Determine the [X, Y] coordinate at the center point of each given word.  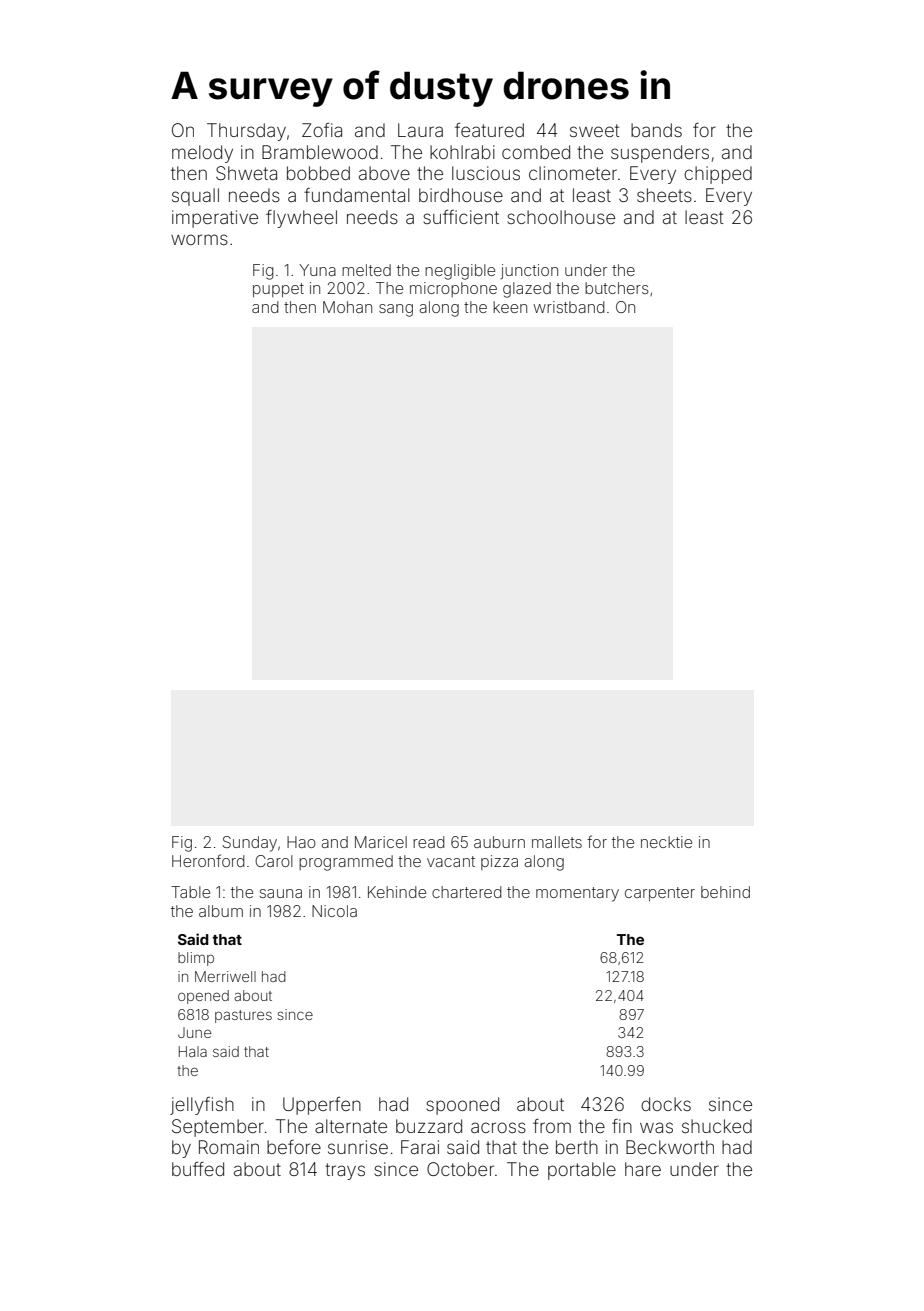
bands [656, 130]
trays [345, 1171]
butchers [617, 288]
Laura [420, 130]
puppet [278, 290]
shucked [717, 1126]
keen [510, 307]
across [498, 1127]
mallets [557, 842]
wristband [569, 307]
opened [203, 997]
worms [199, 239]
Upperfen [322, 1106]
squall [195, 197]
